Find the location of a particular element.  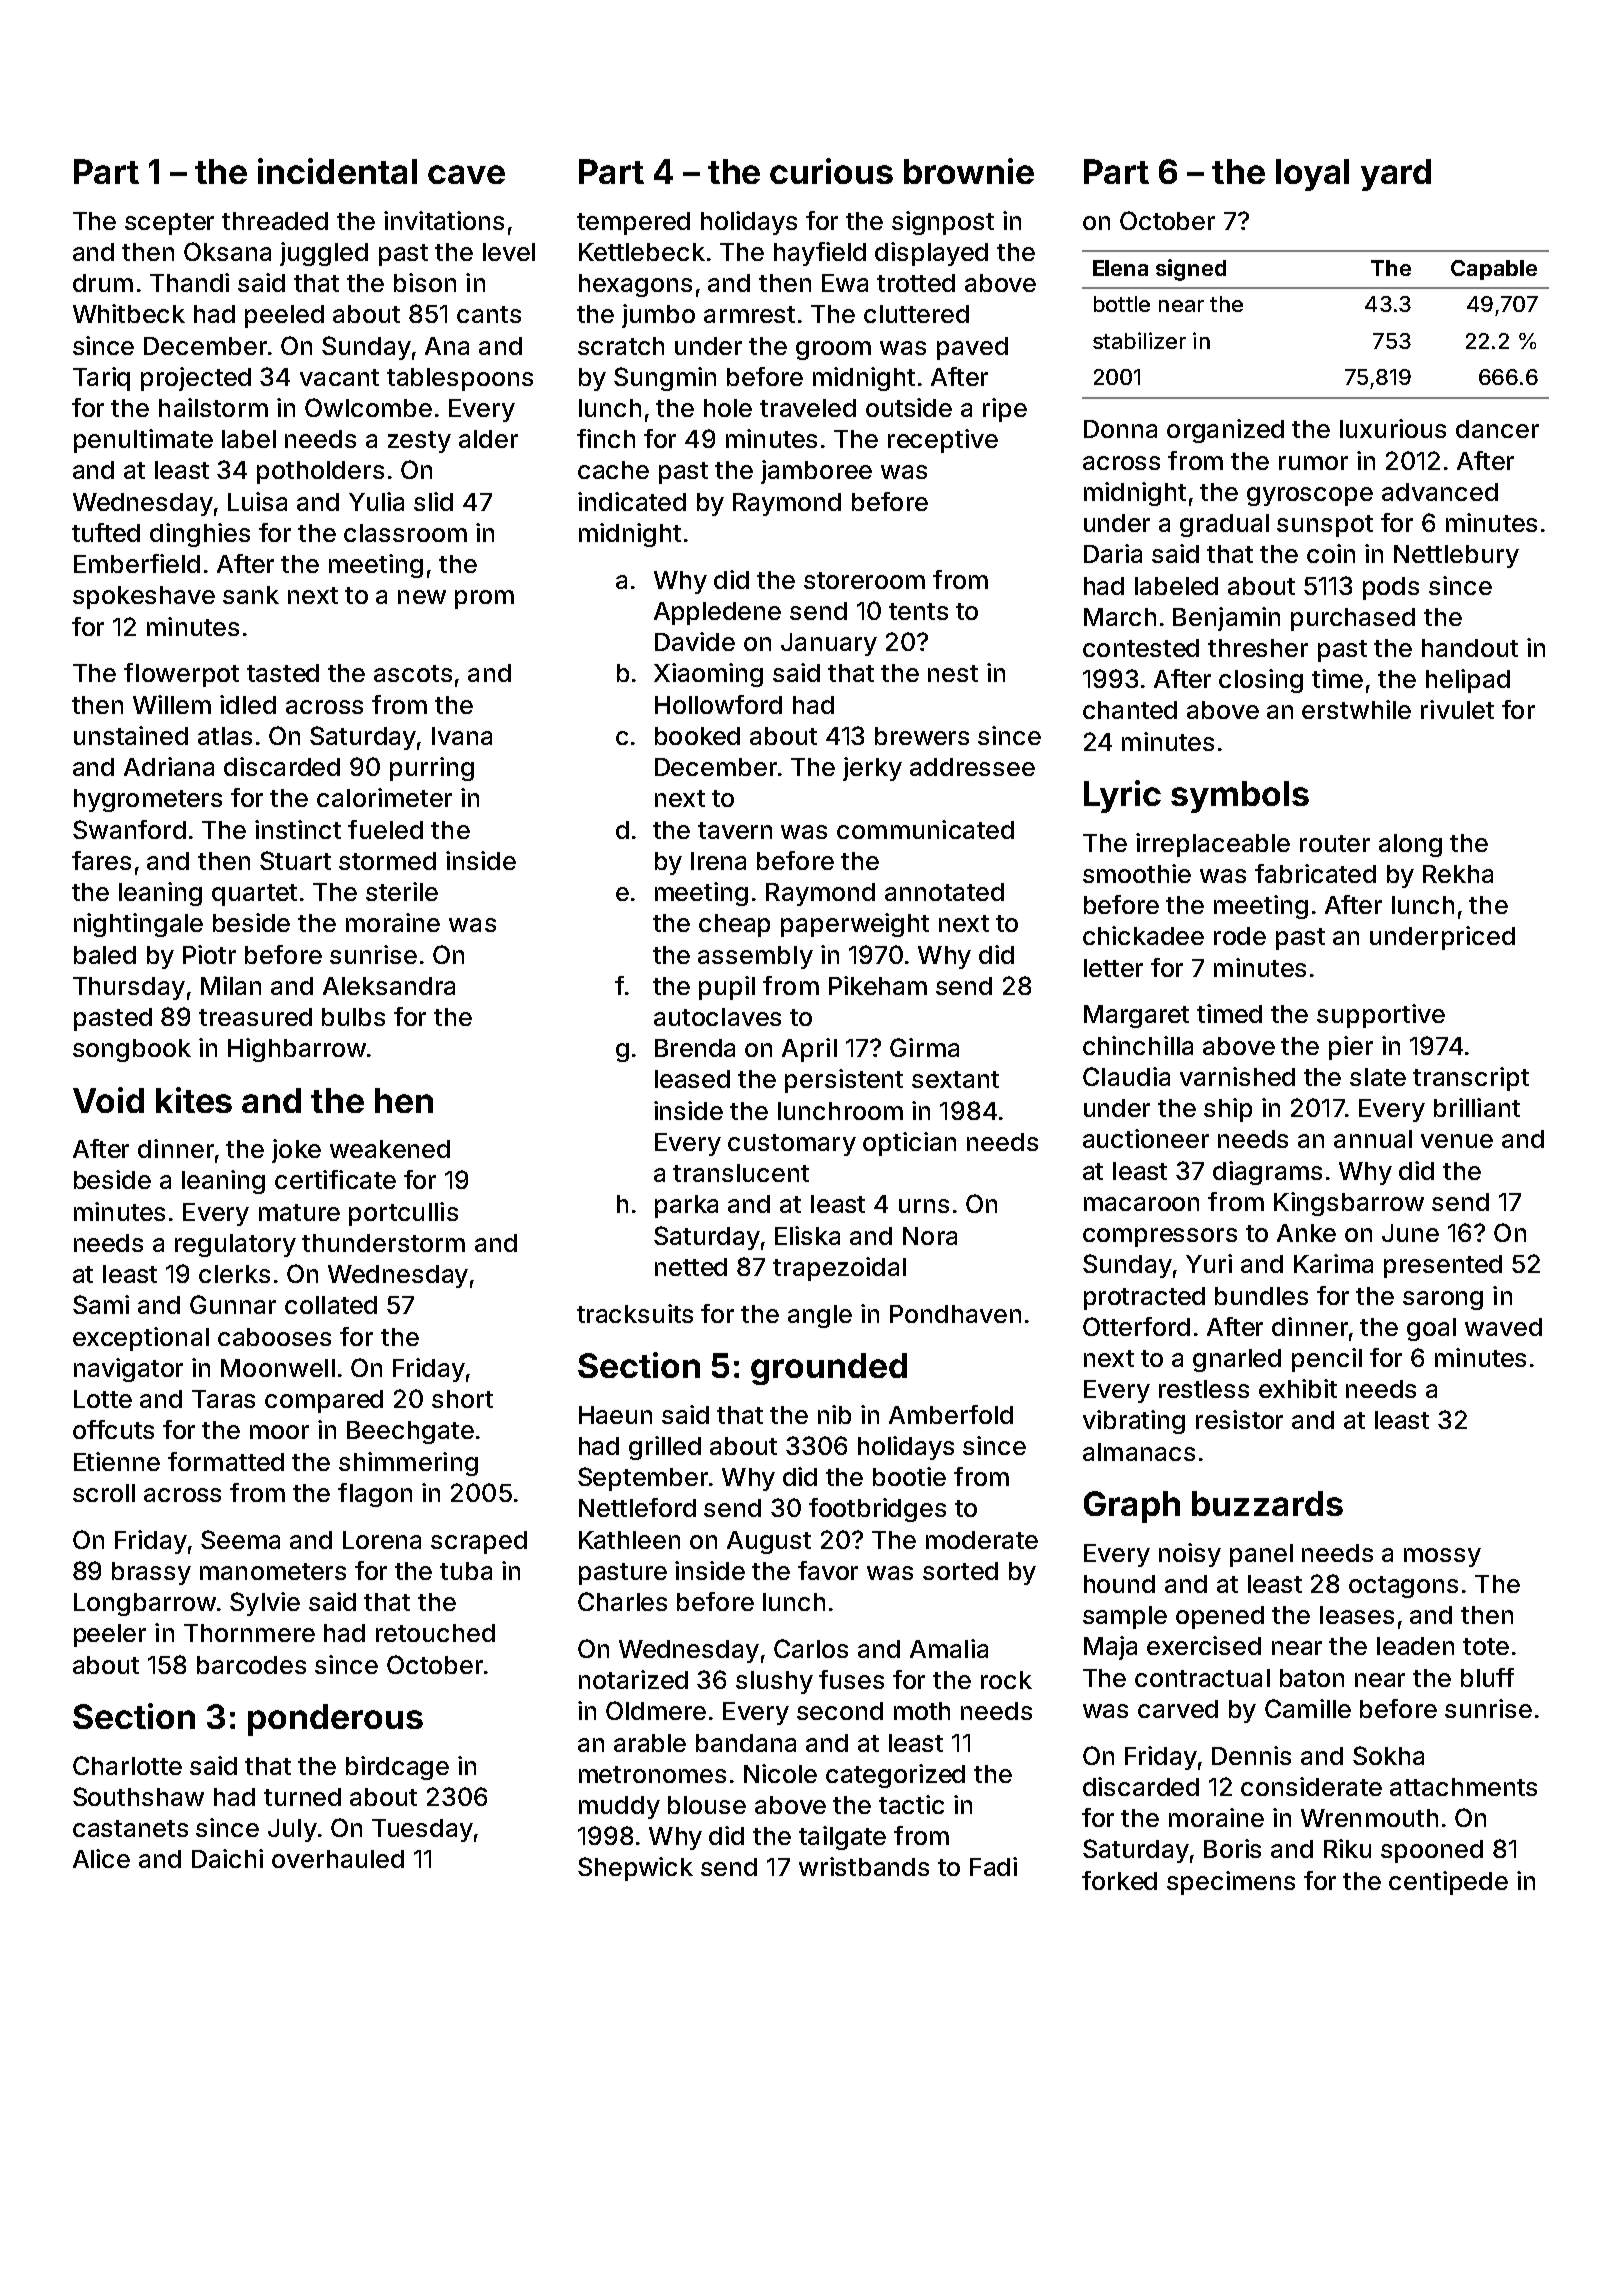

overhauled is located at coordinates (338, 1859).
